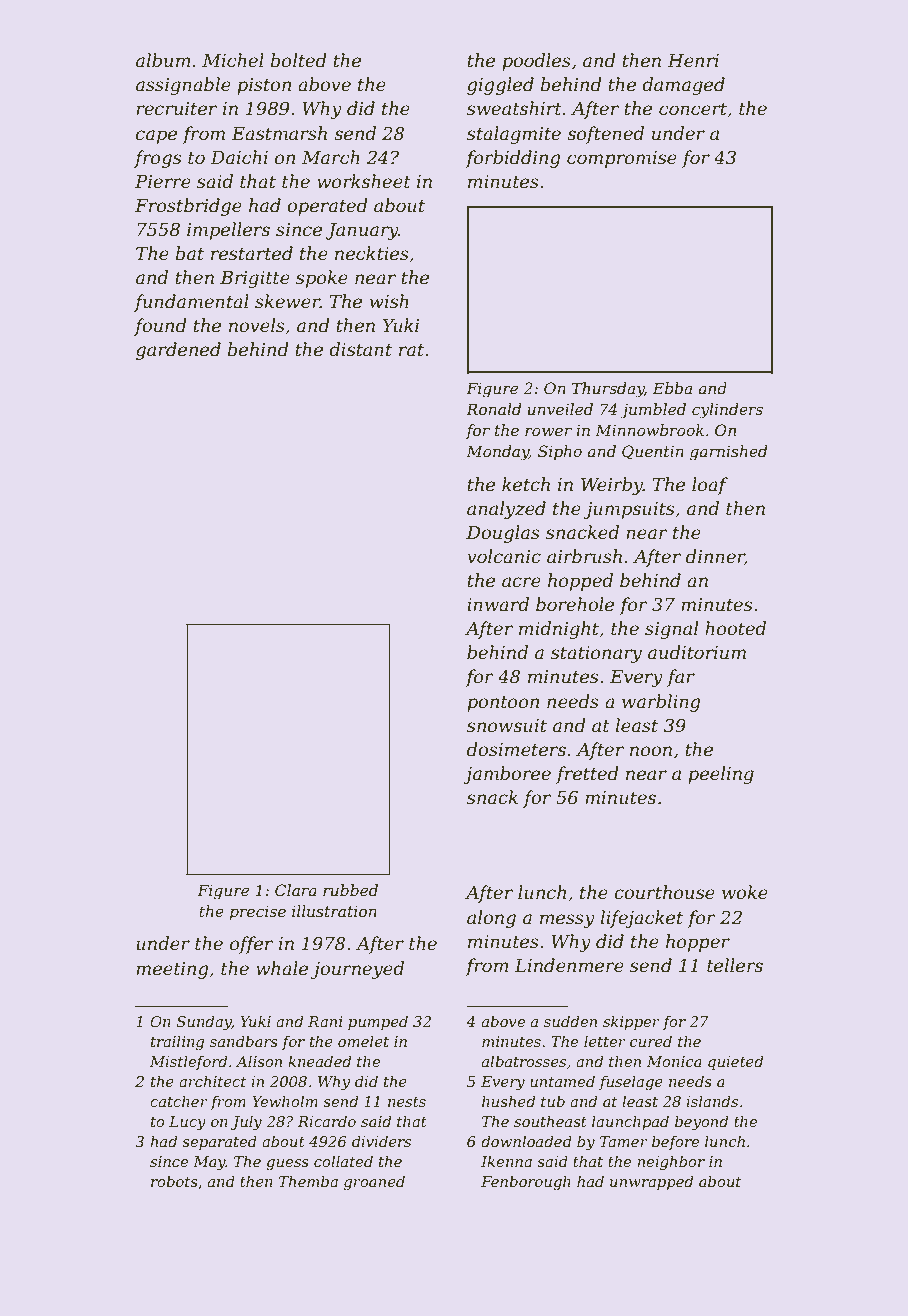  I want to click on wish, so click(389, 301).
